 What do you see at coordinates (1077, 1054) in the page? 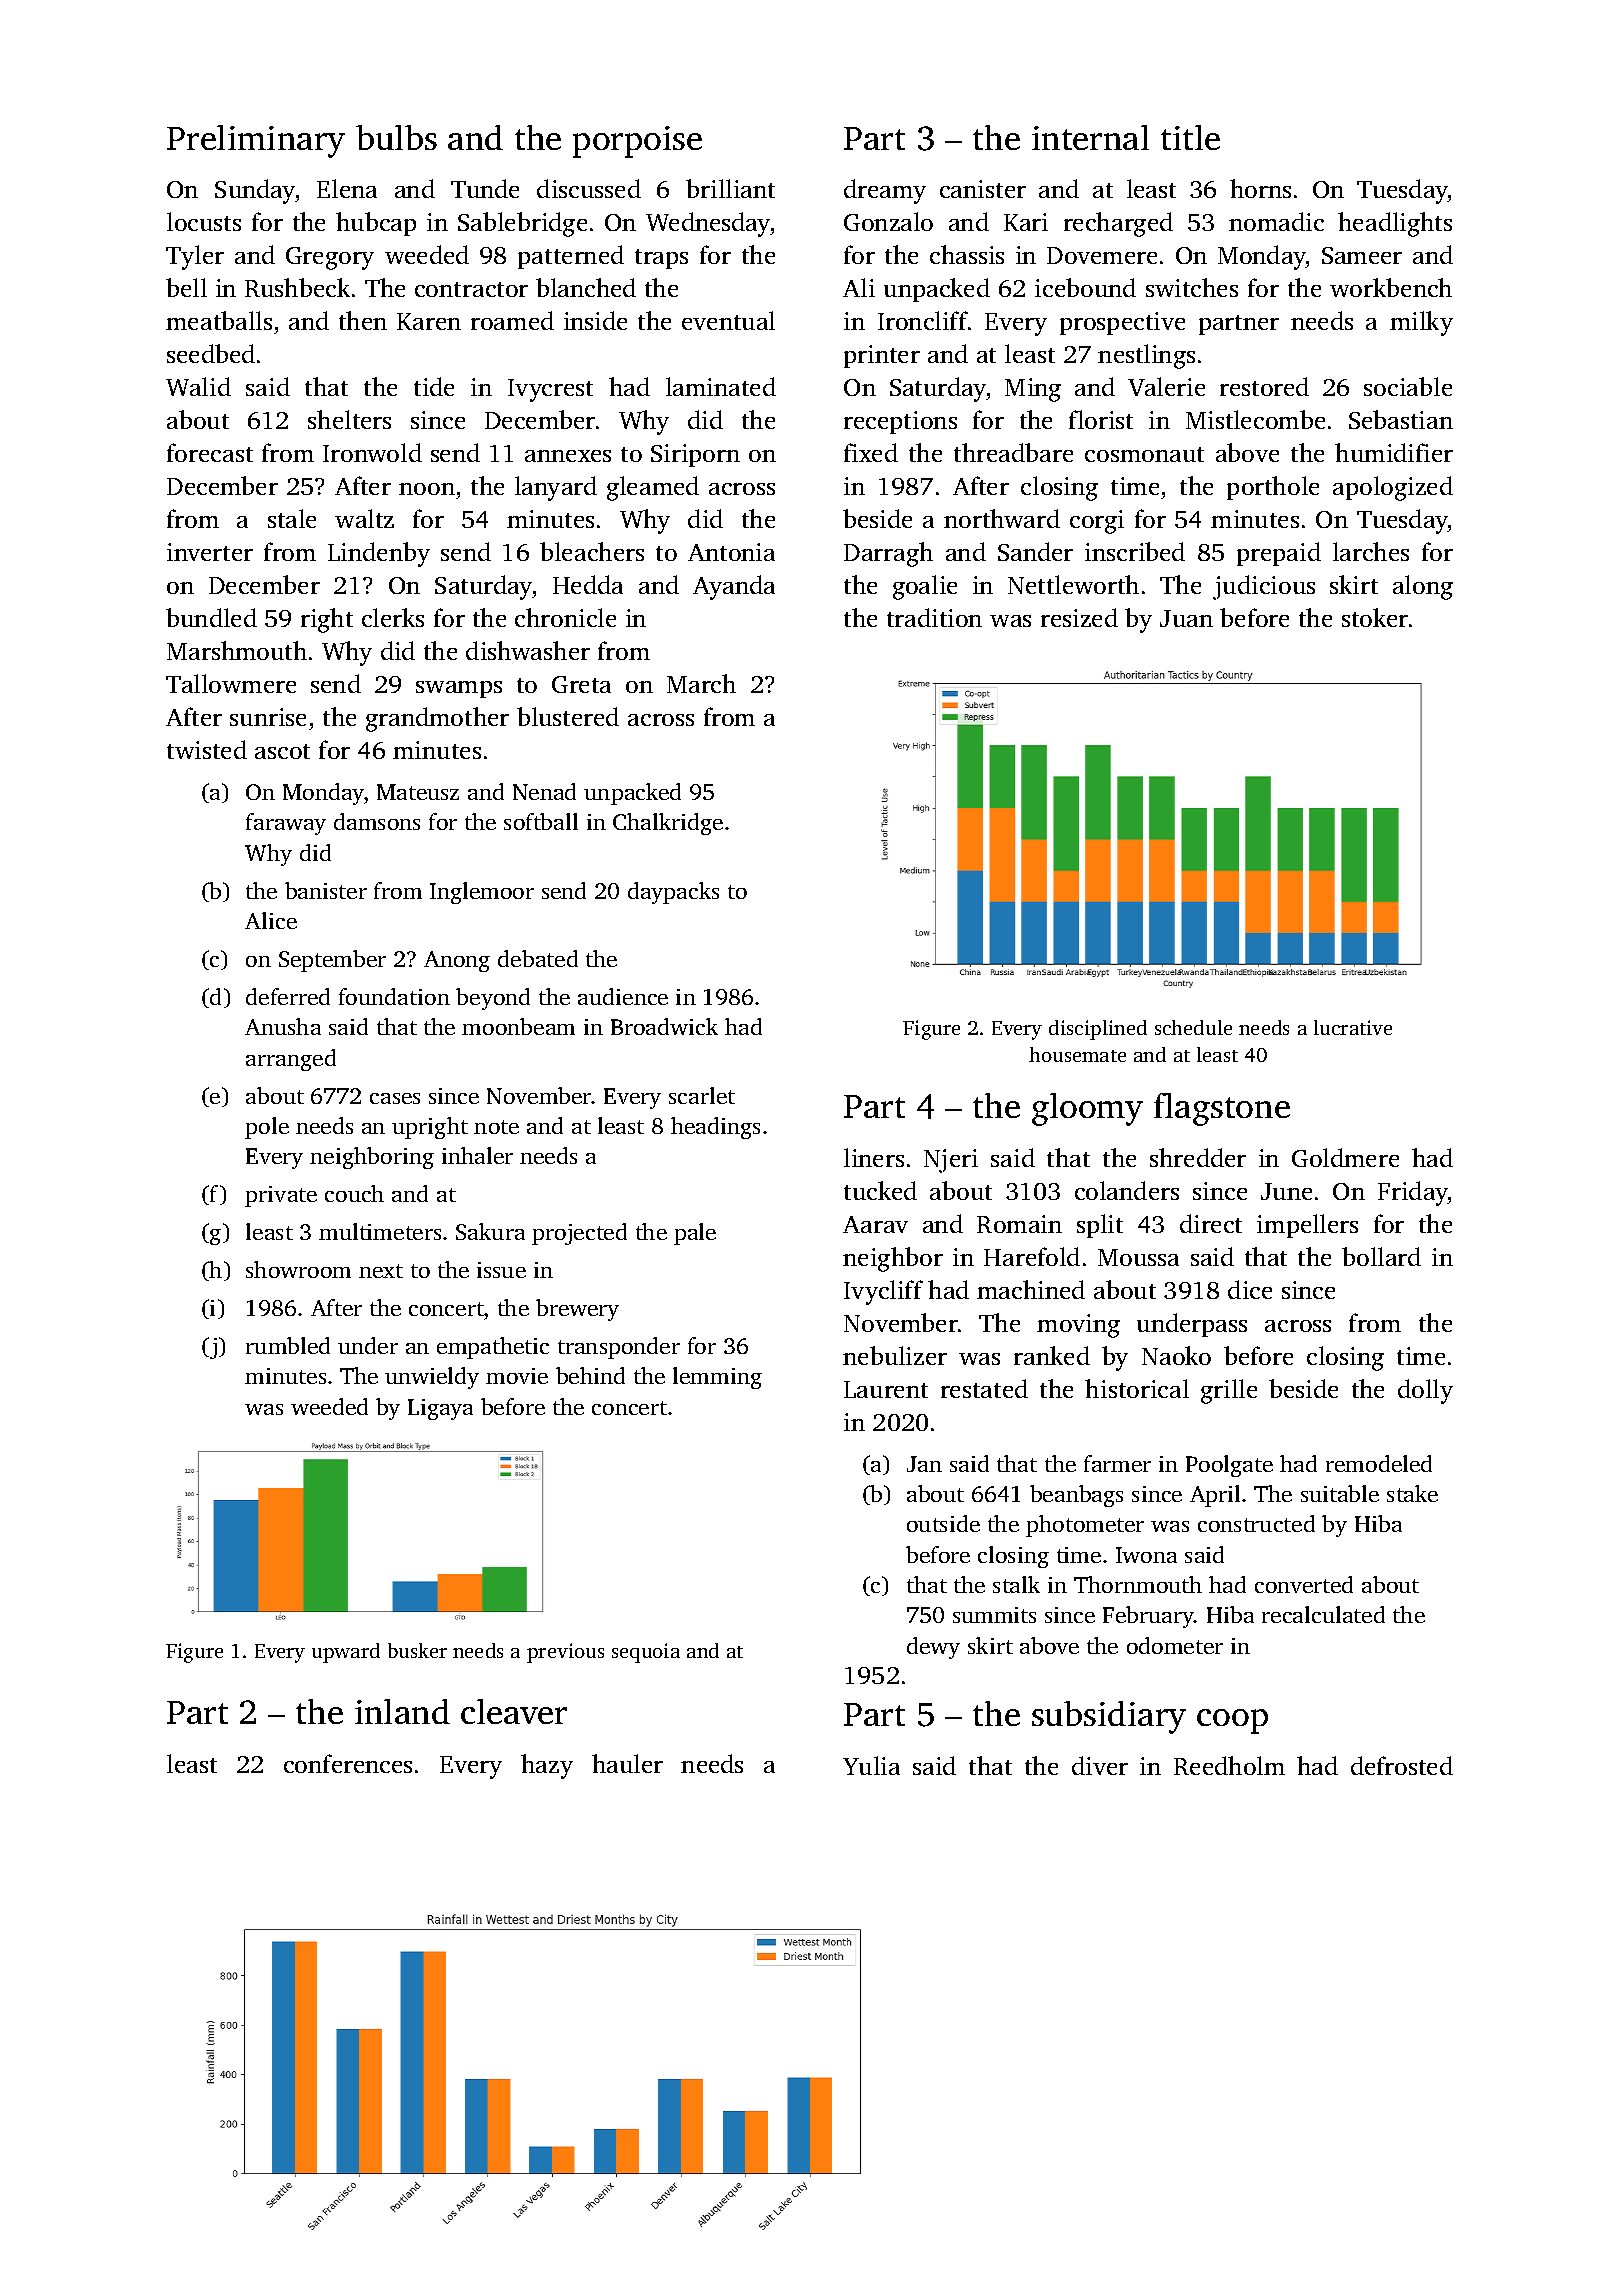
I see `housemate` at bounding box center [1077, 1054].
